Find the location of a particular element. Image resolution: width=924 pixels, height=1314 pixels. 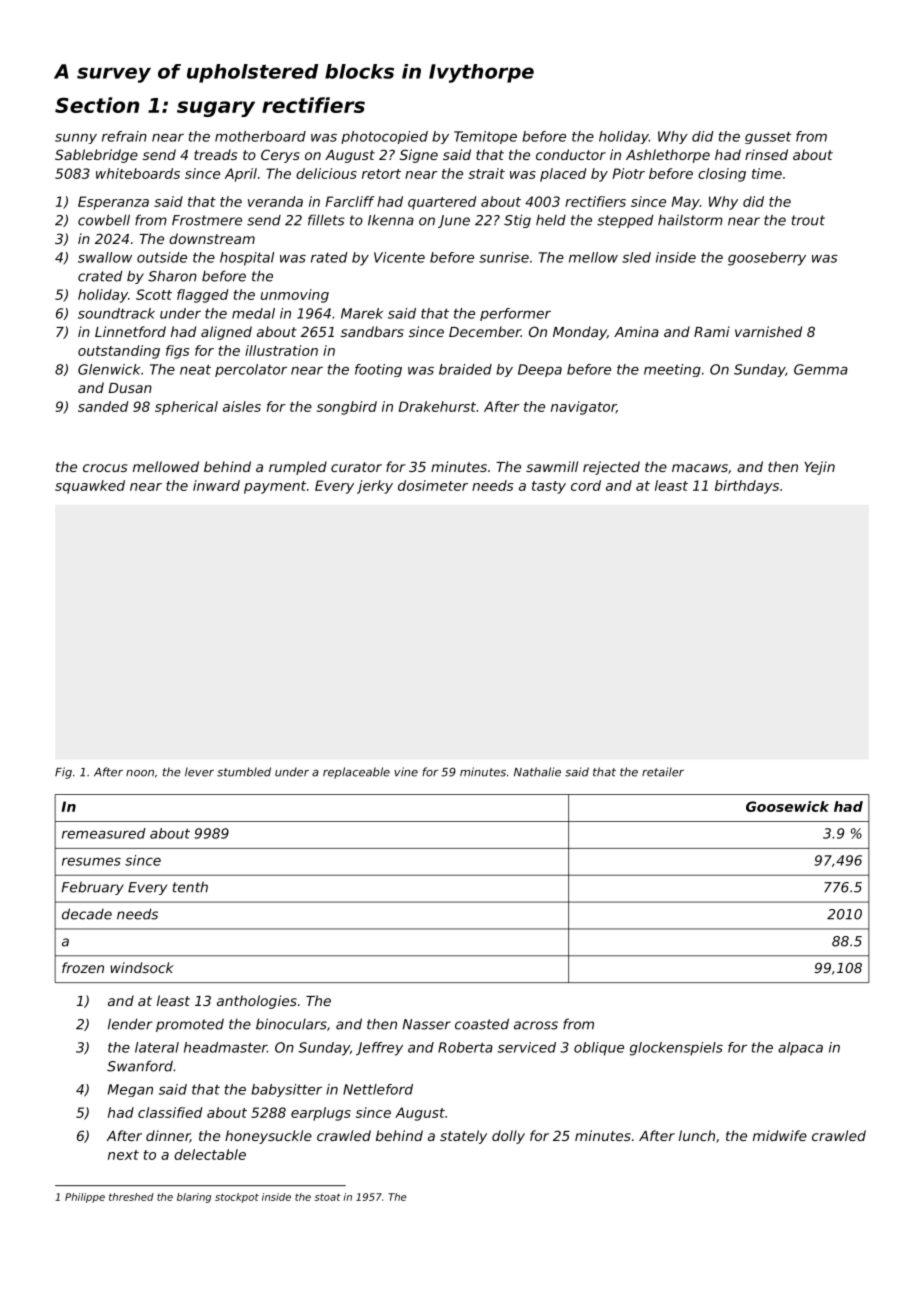

Sharon is located at coordinates (172, 276).
